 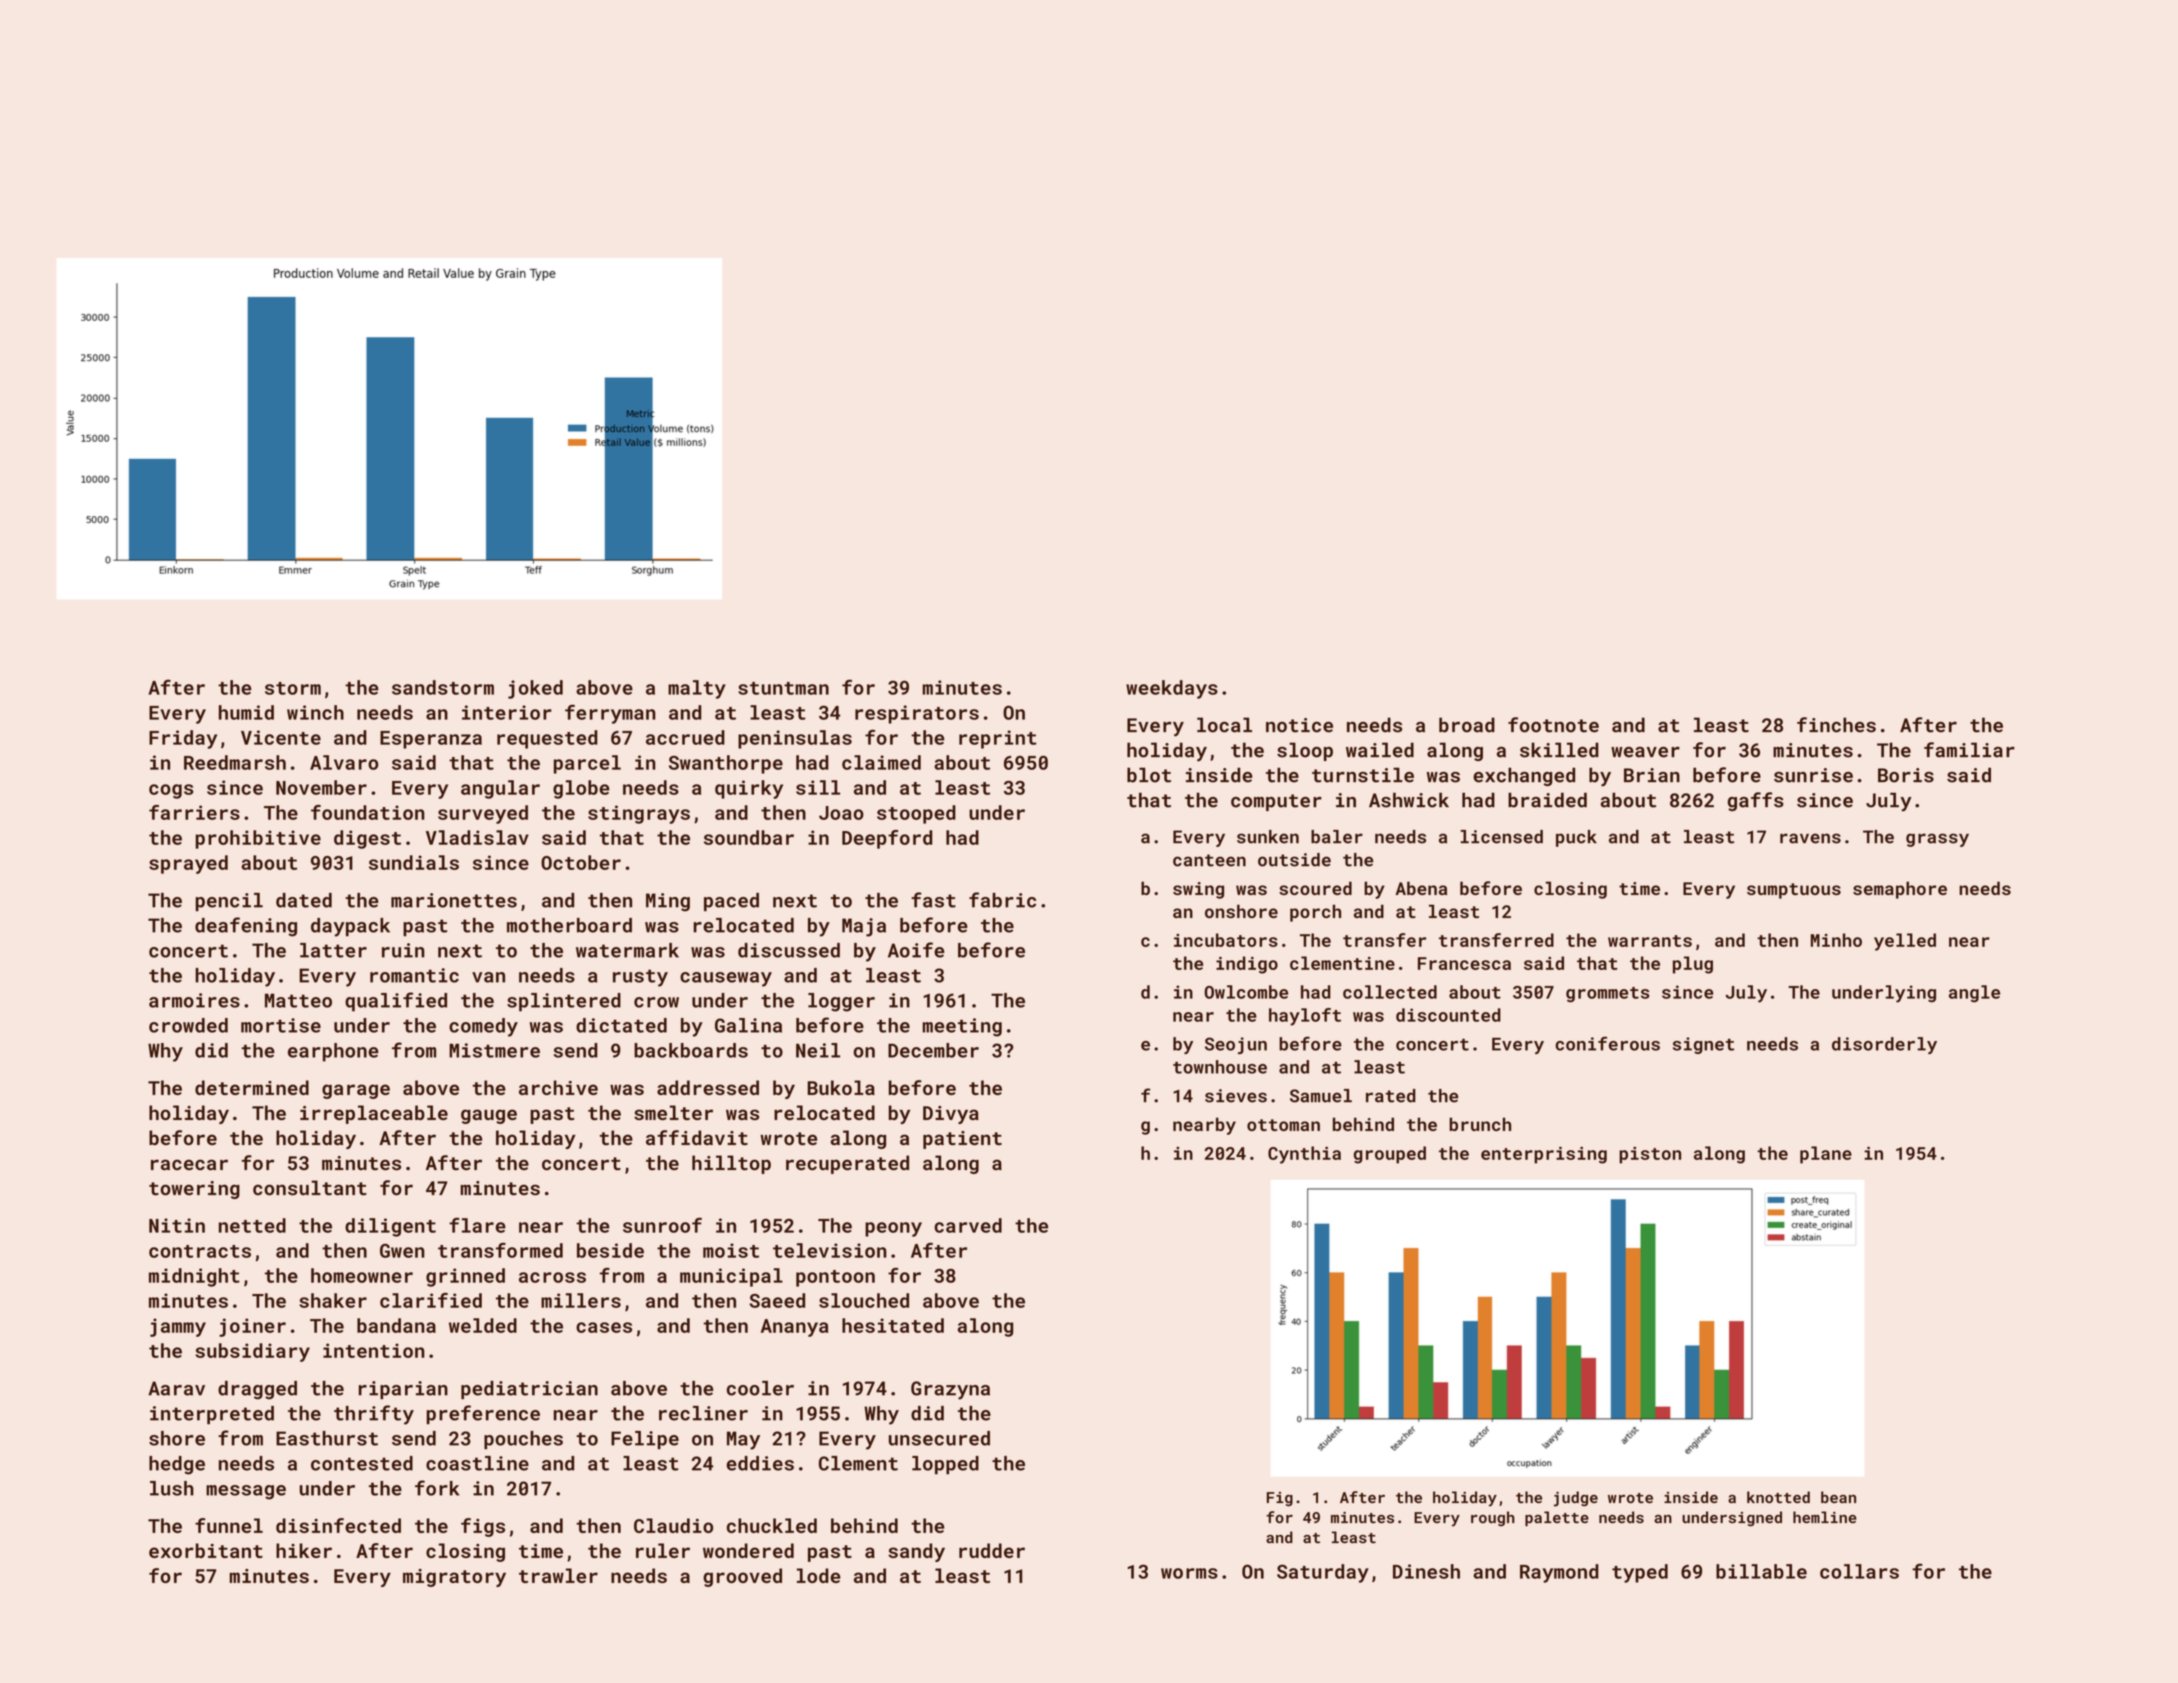 What do you see at coordinates (945, 1465) in the screenshot?
I see `lopped` at bounding box center [945, 1465].
